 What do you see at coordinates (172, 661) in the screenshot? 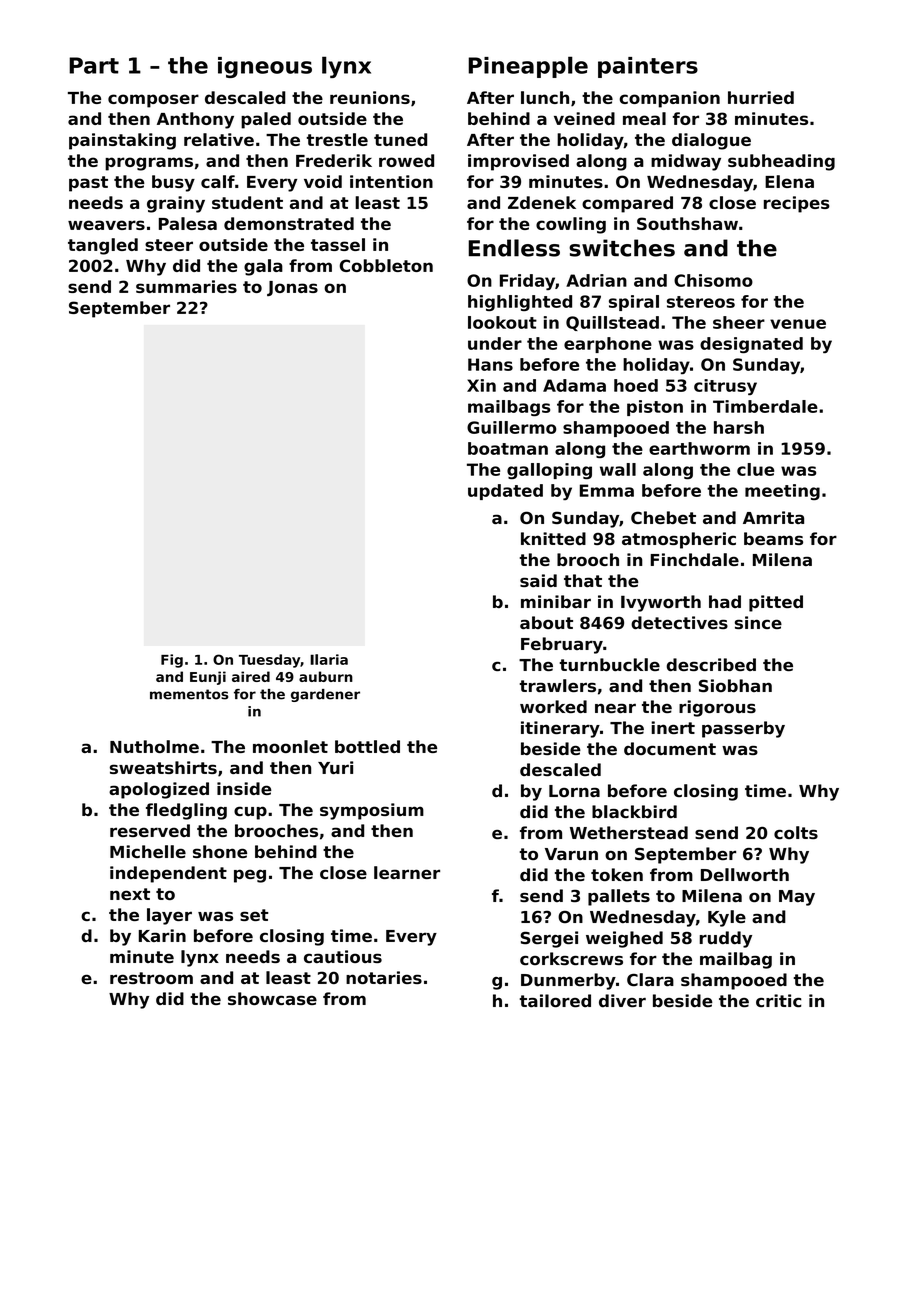
I see `Fig` at bounding box center [172, 661].
